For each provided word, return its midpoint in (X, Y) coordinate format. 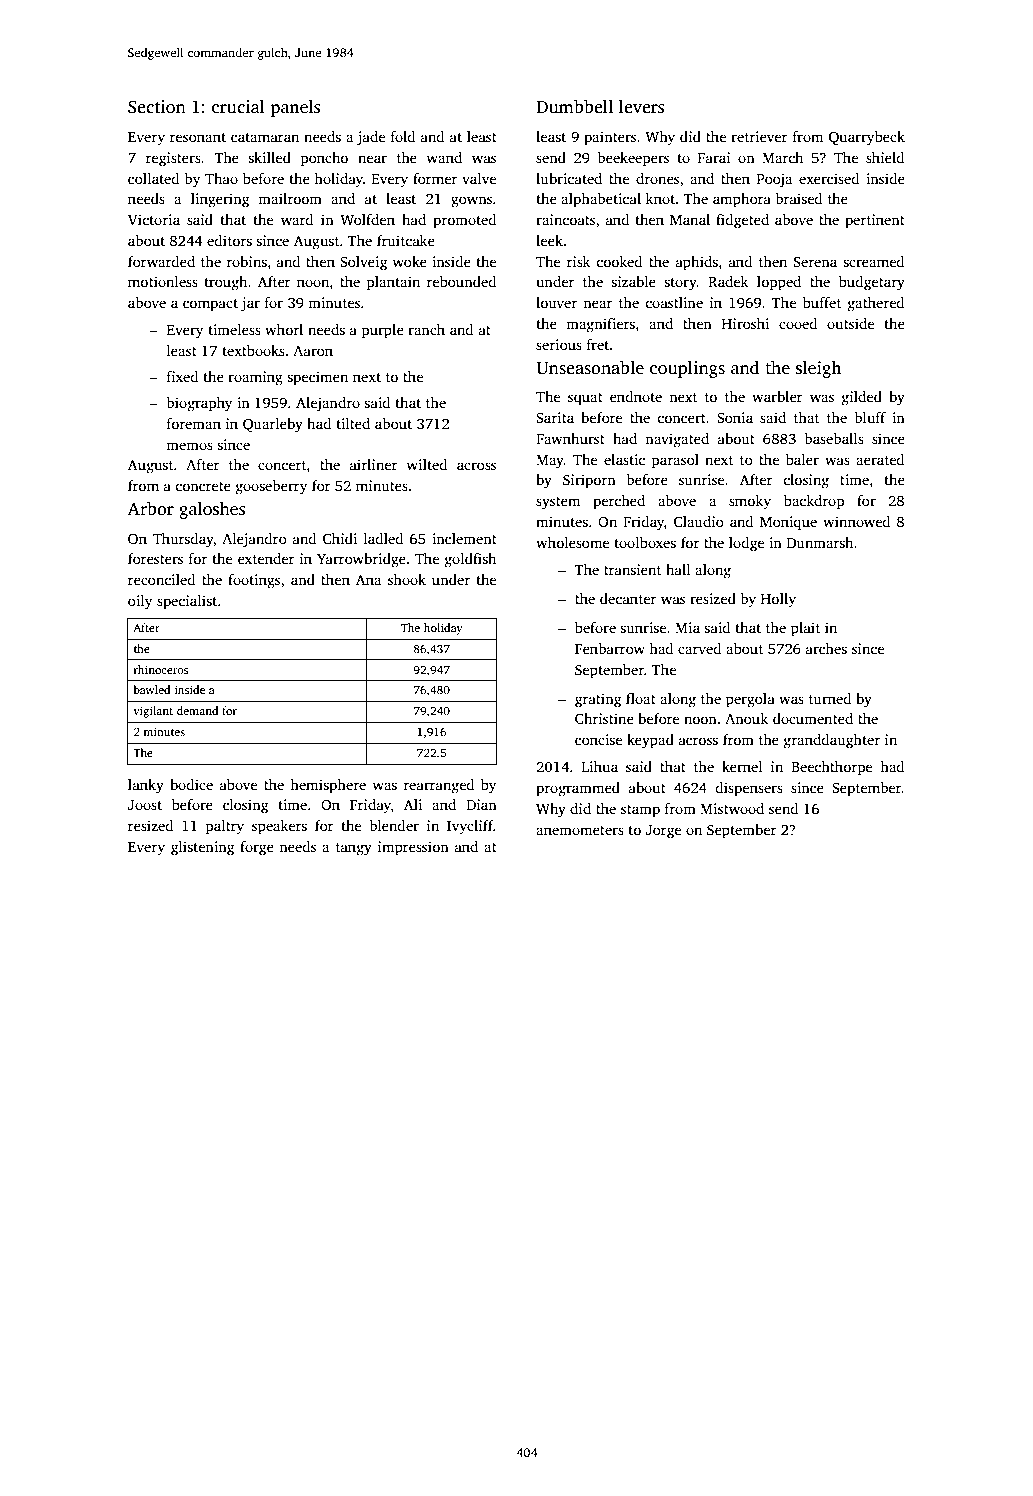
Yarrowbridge (361, 560)
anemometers (580, 830)
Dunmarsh (820, 542)
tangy (354, 849)
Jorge (663, 832)
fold (403, 136)
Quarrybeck (867, 138)
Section (157, 107)
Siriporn (589, 481)
